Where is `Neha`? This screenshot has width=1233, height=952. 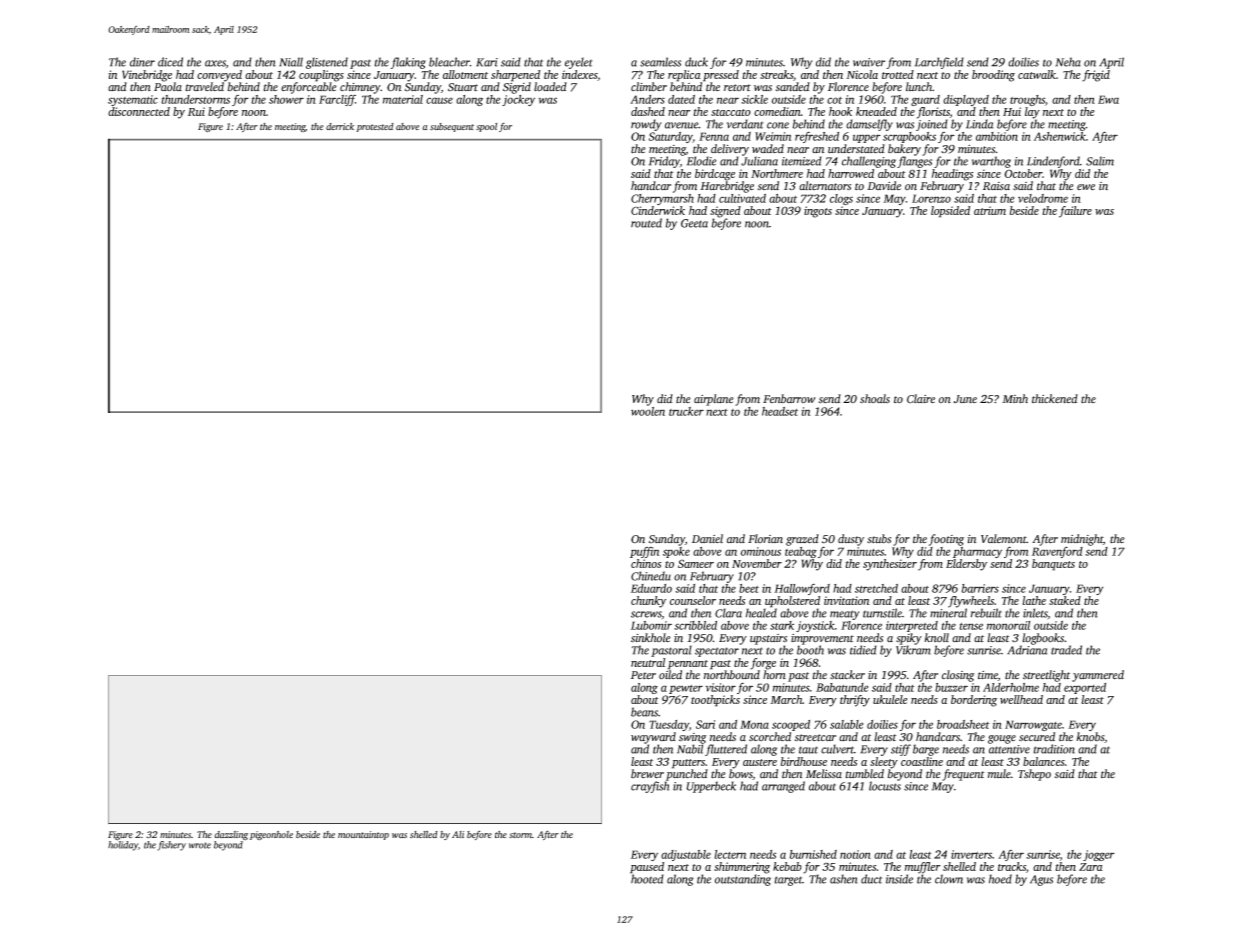
Neha is located at coordinates (1068, 62).
